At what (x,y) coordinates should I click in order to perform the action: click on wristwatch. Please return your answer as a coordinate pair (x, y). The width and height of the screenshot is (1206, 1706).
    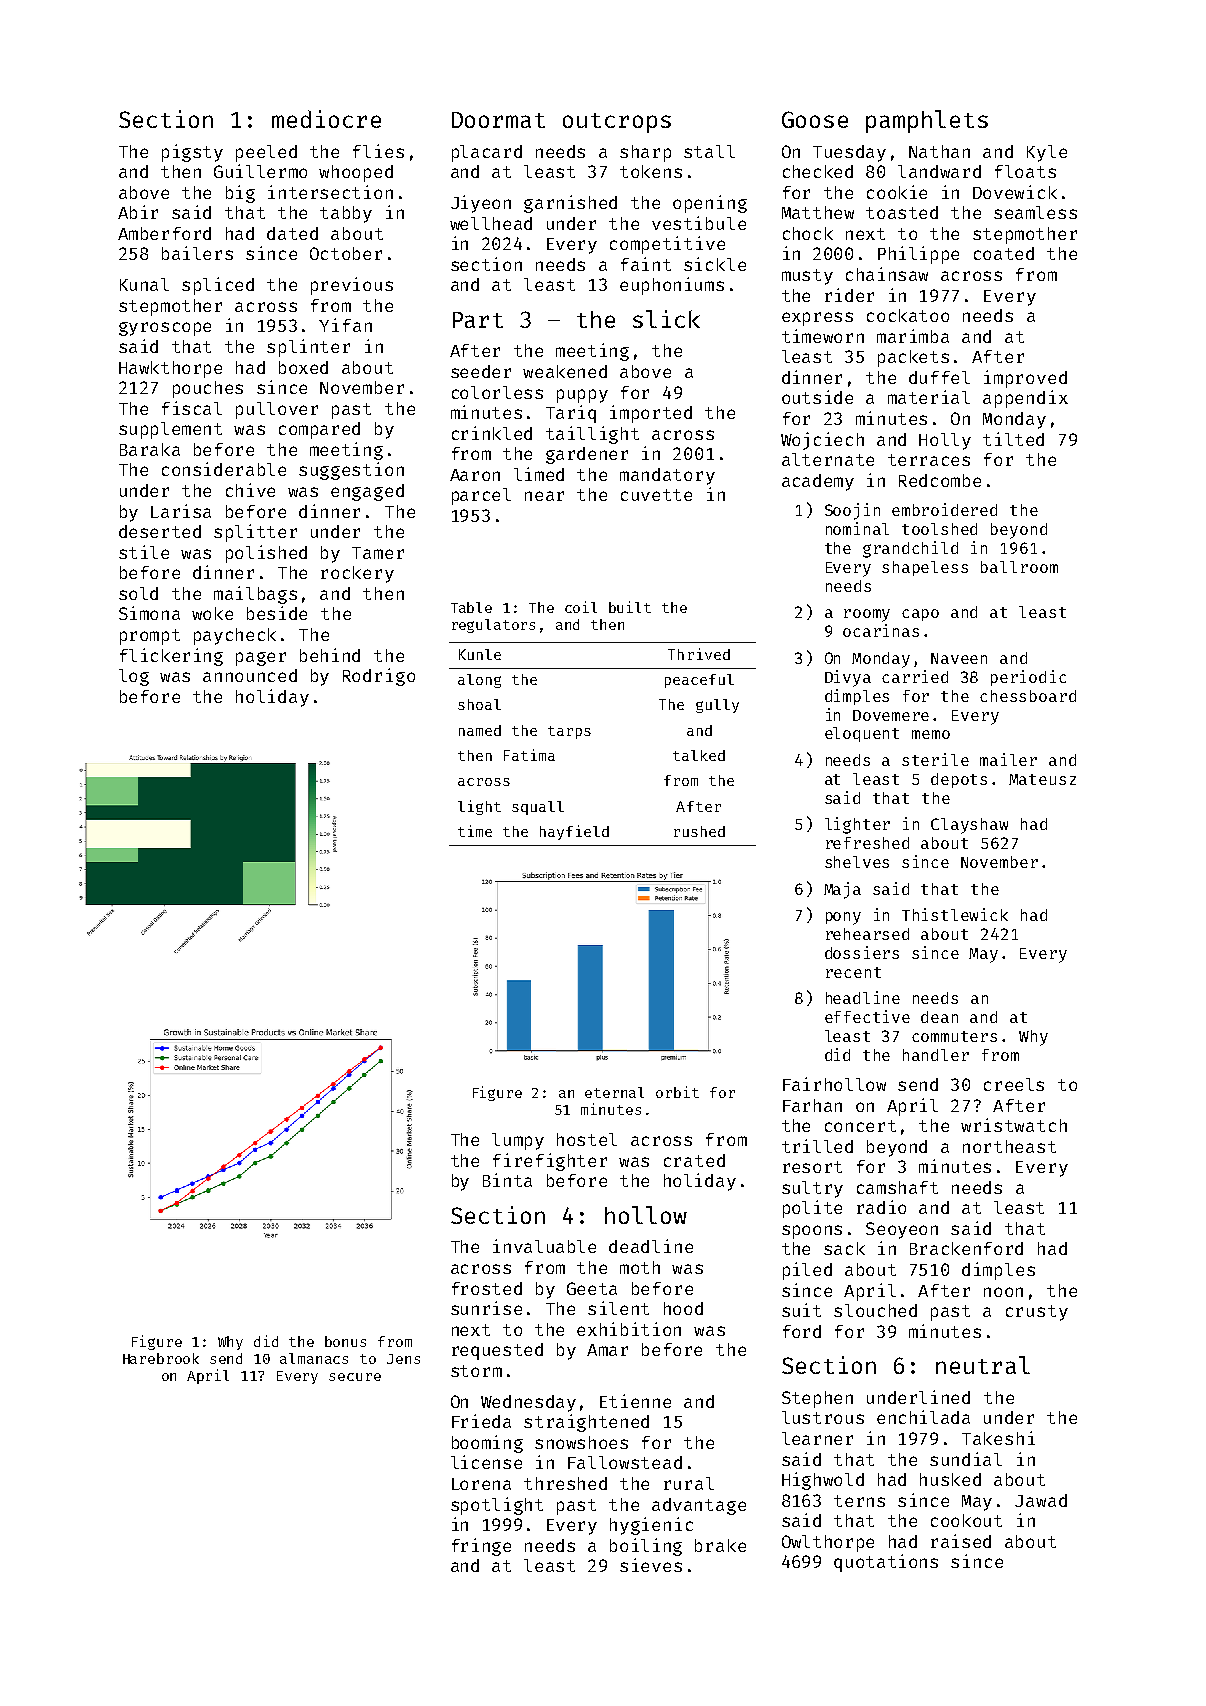
    Looking at the image, I should click on (1014, 1125).
